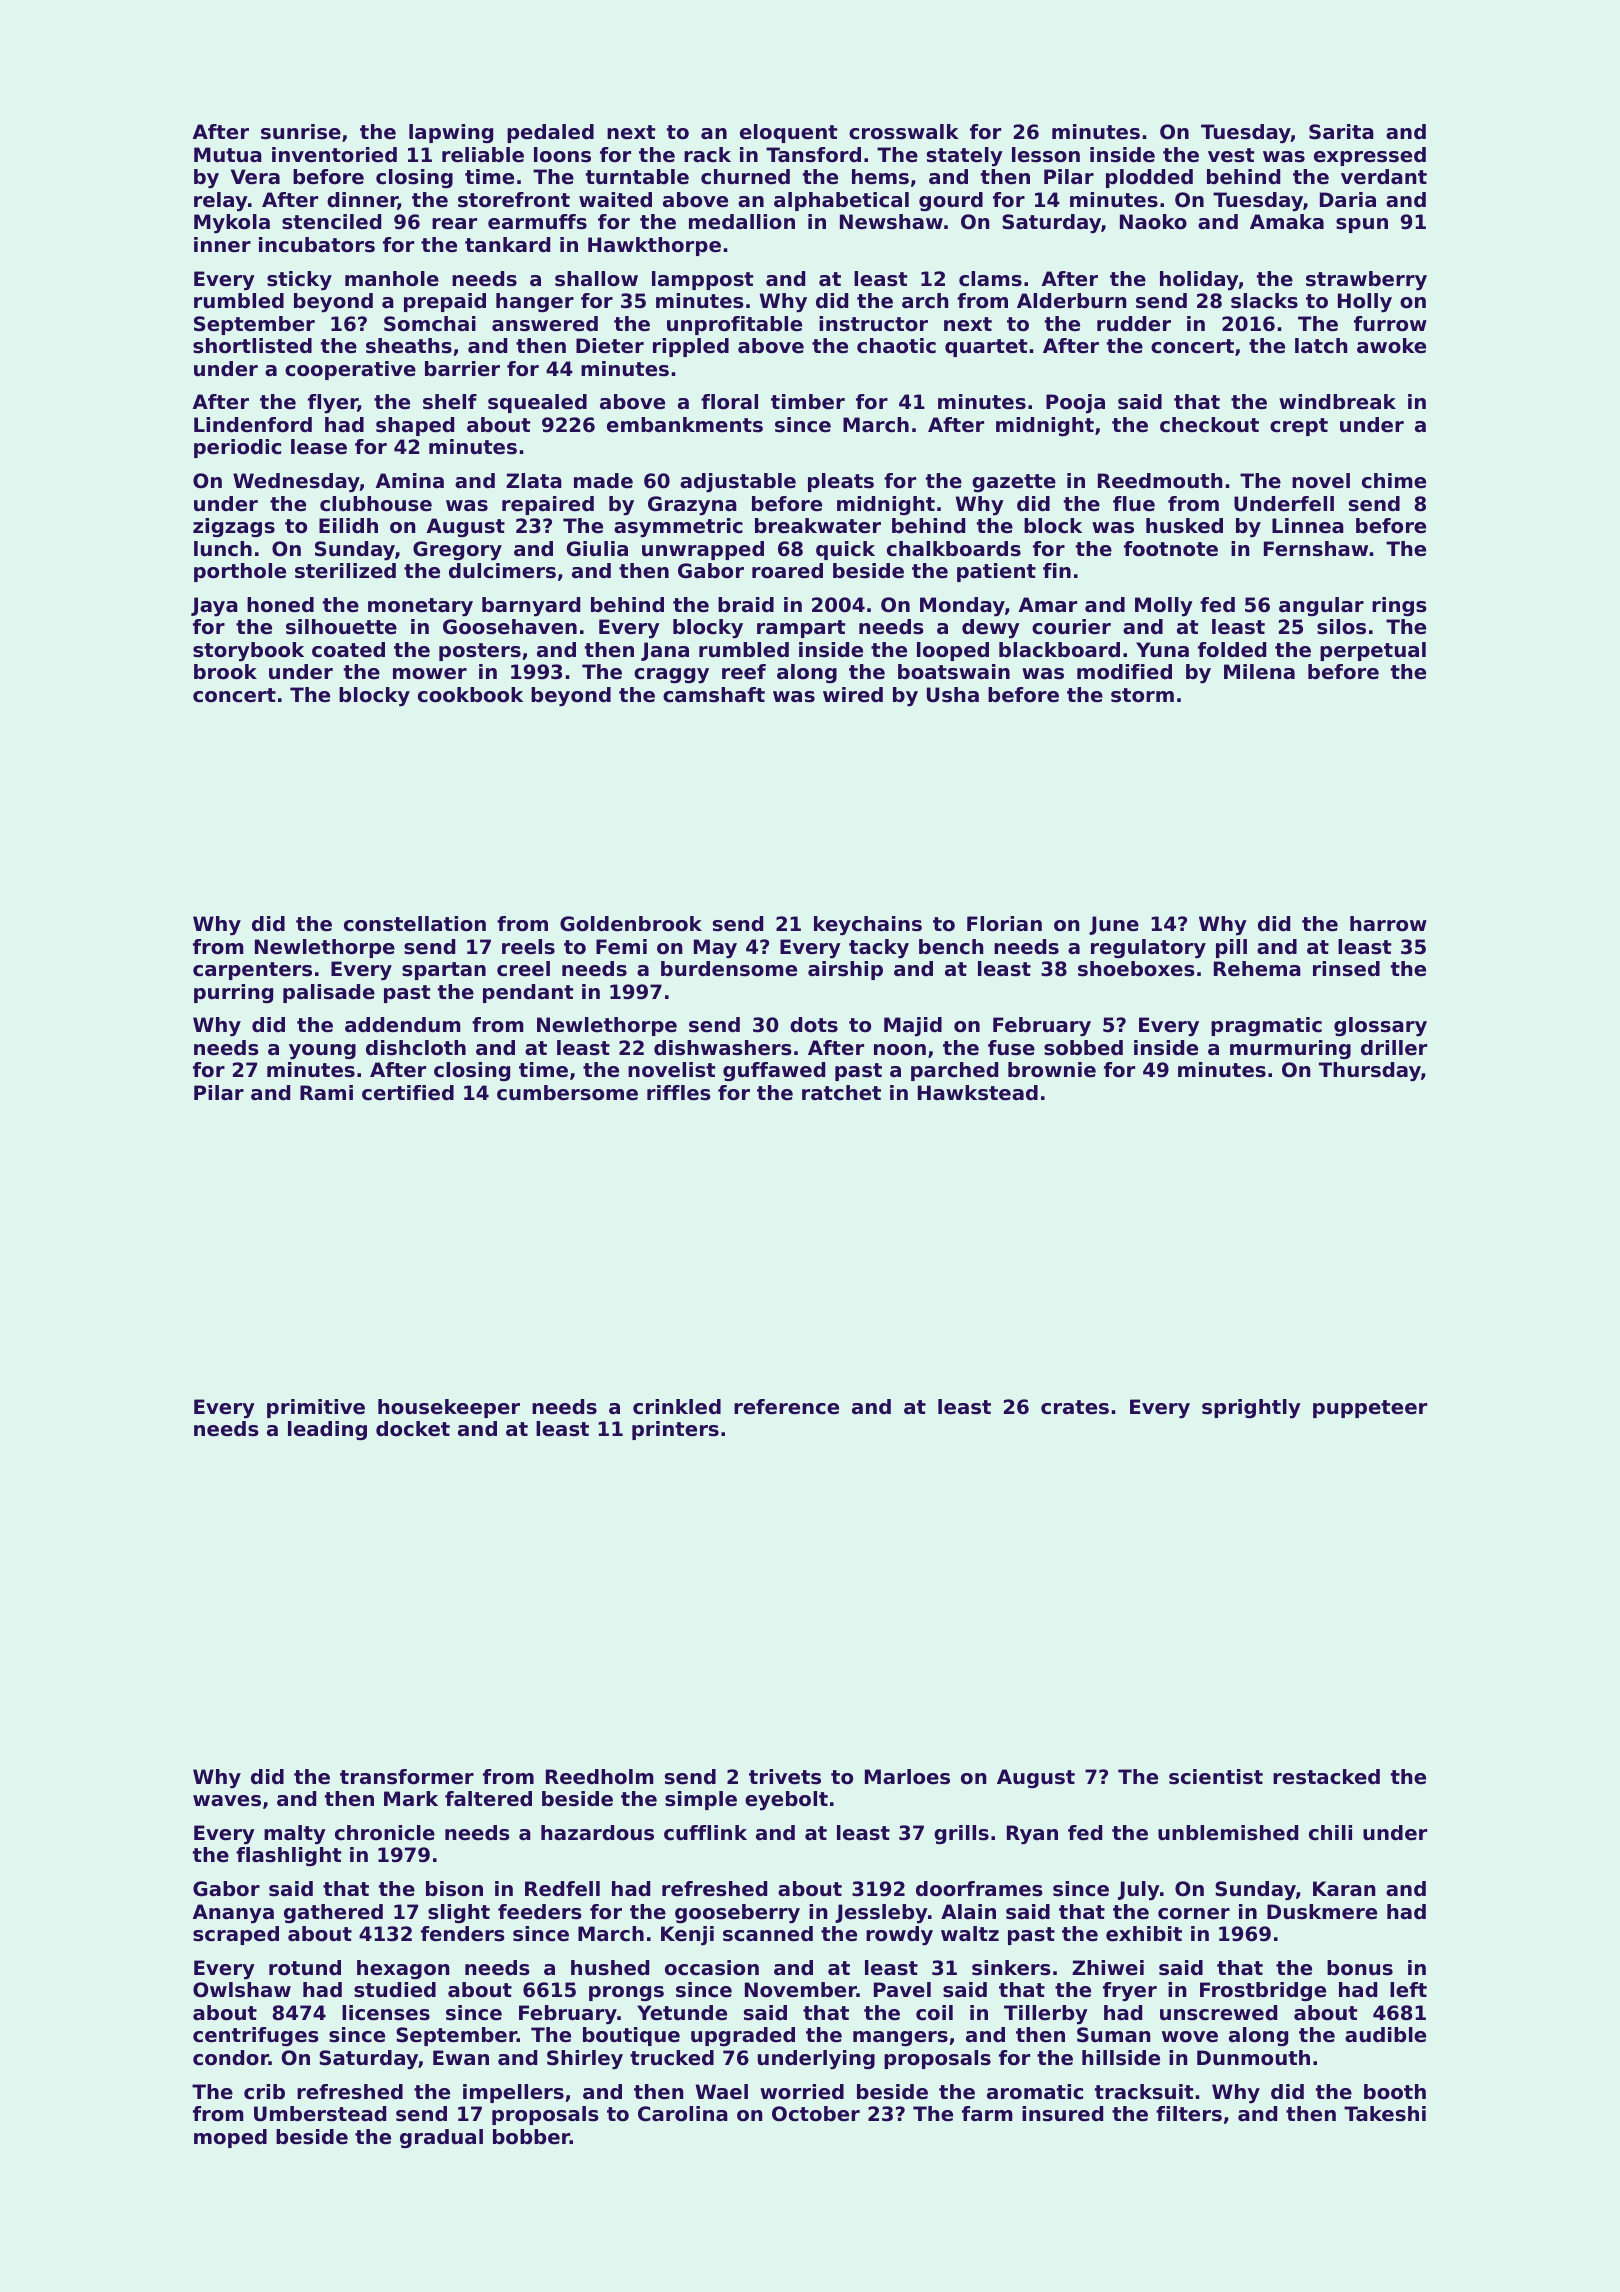  Describe the element at coordinates (403, 1025) in the document. I see `addendum` at that location.
